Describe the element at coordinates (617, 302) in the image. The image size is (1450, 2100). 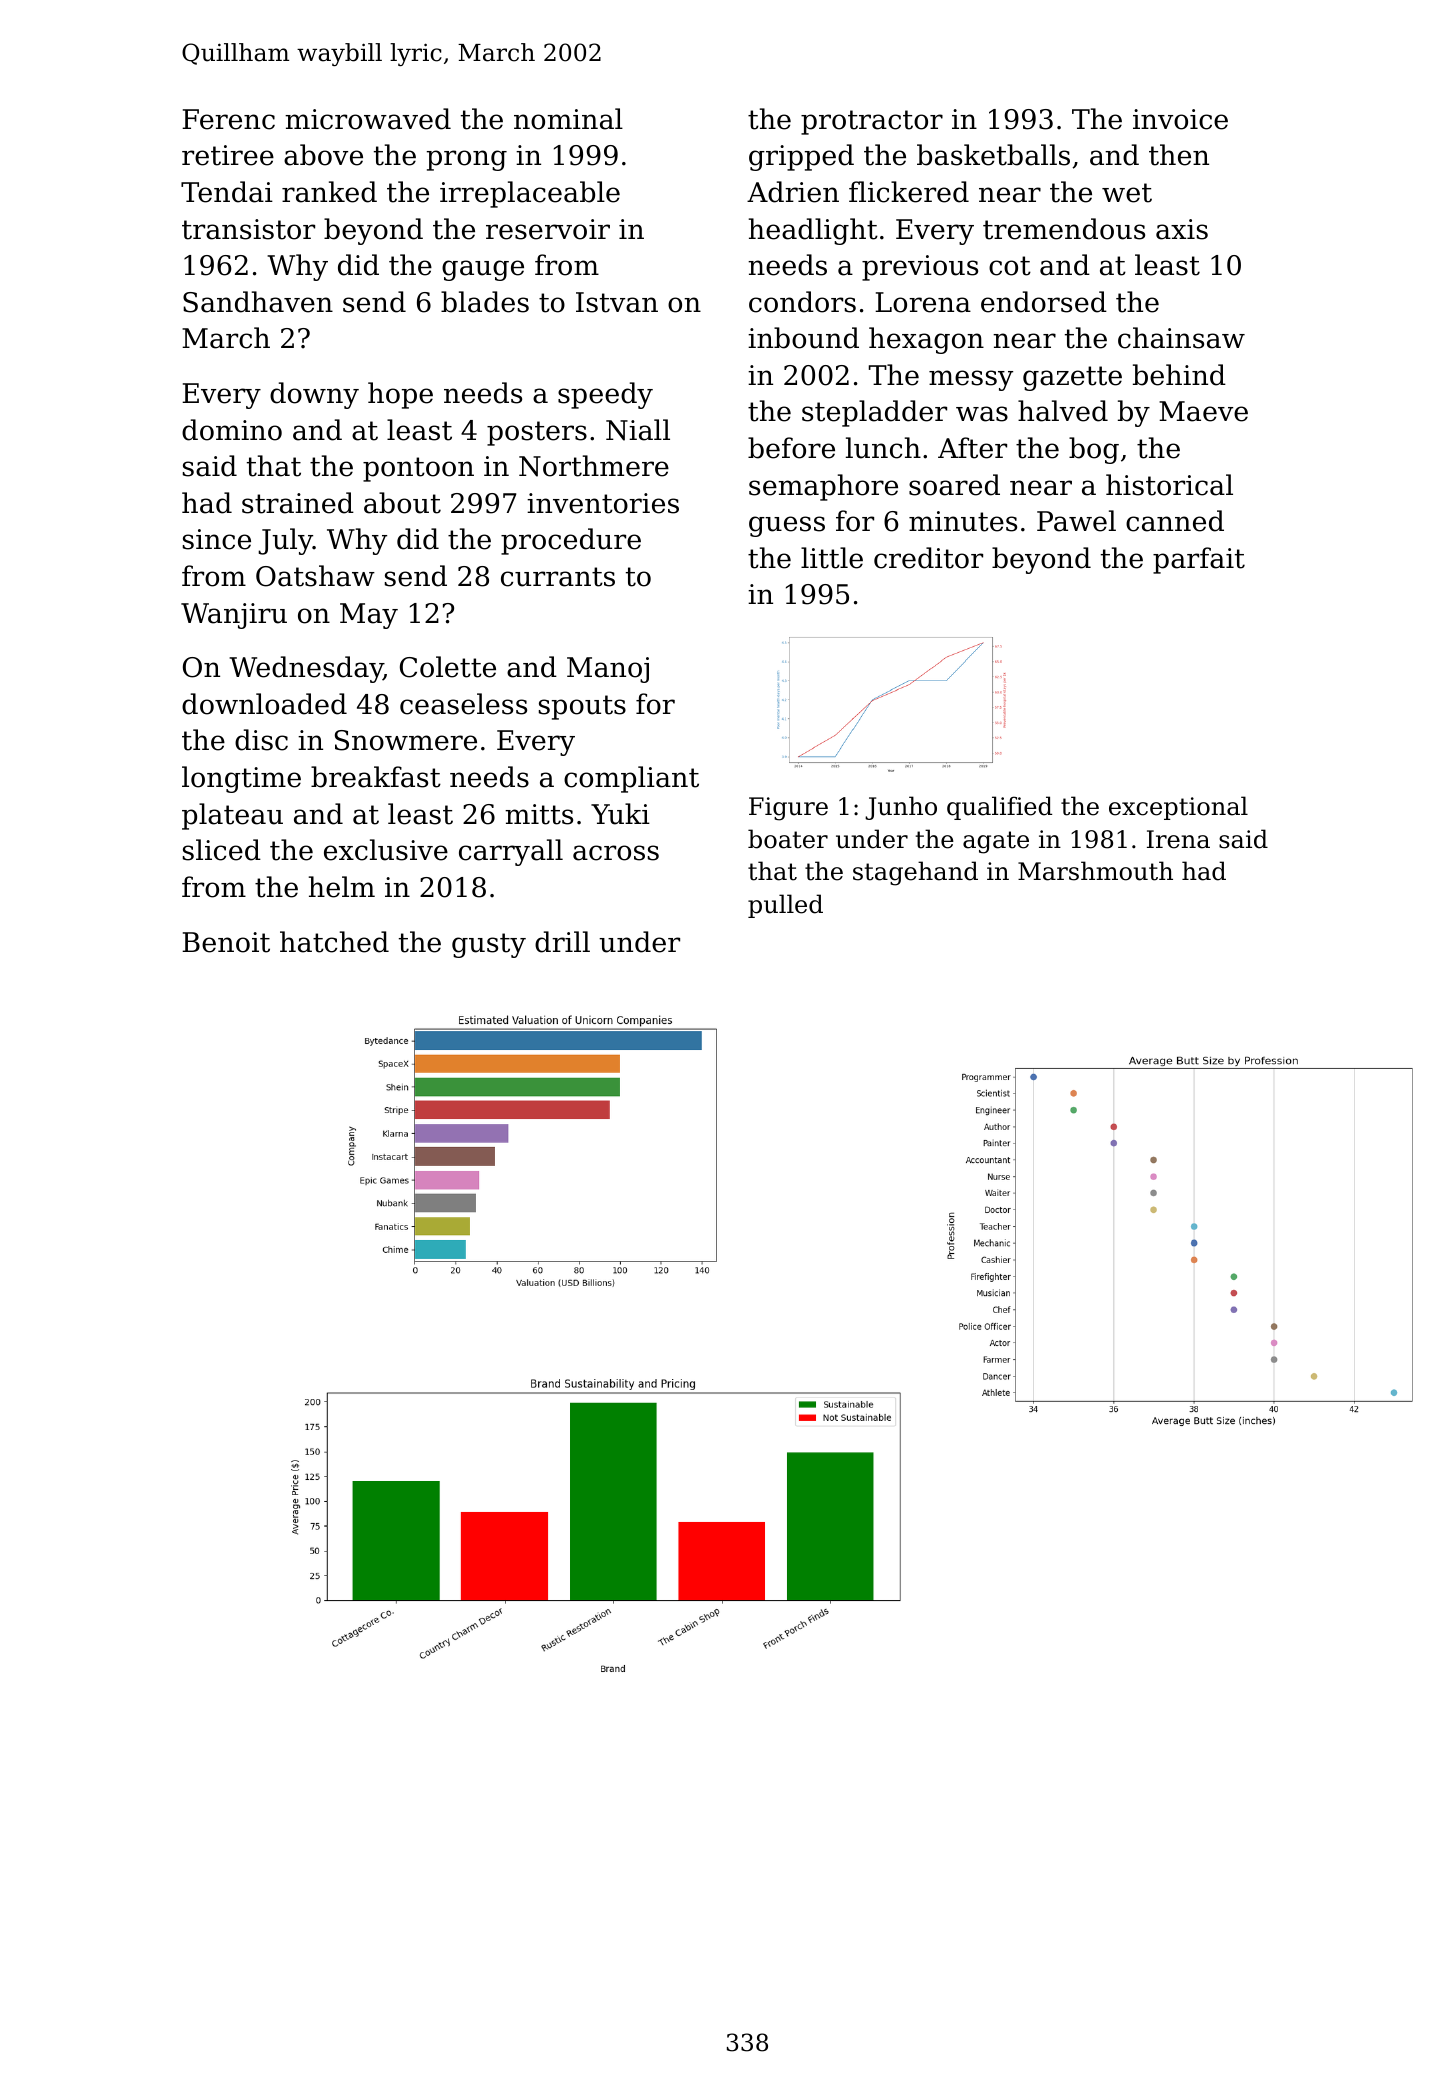
I see `Istvan` at that location.
